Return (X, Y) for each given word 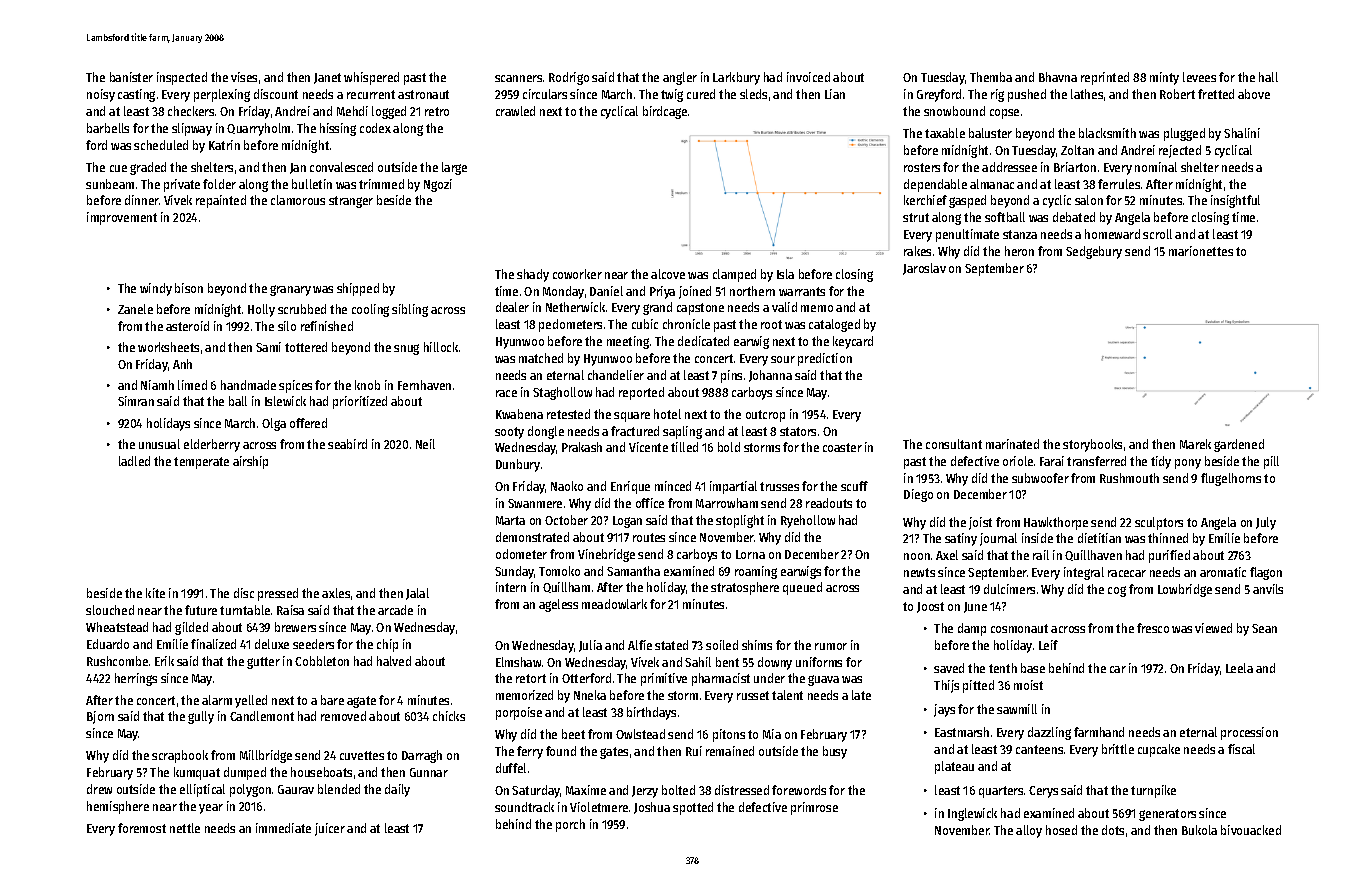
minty (1164, 78)
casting (136, 95)
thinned (1168, 538)
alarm (217, 700)
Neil (425, 444)
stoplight (740, 521)
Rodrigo (569, 78)
